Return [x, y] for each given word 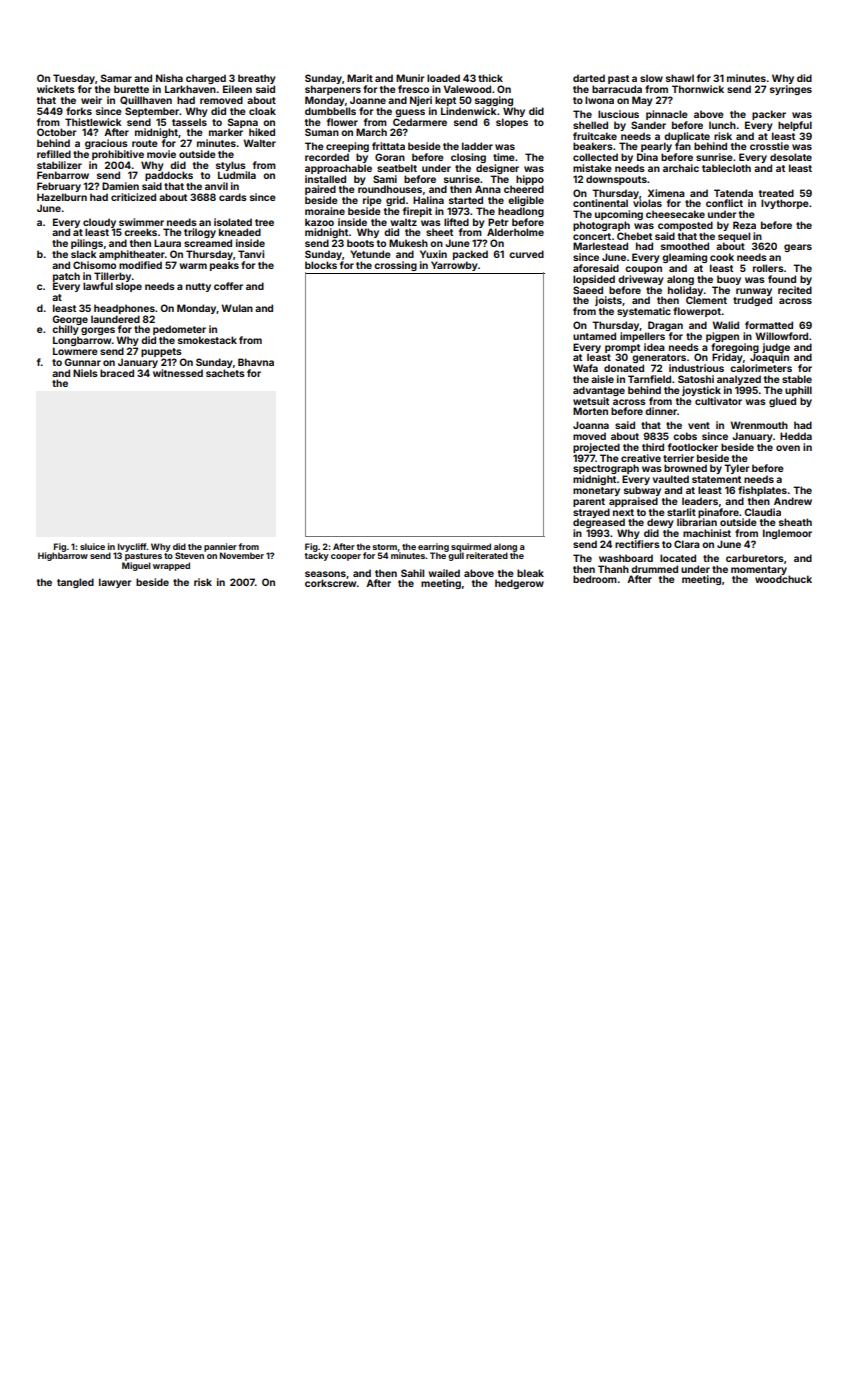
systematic [644, 312]
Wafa [585, 368]
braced [117, 373]
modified [140, 265]
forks [79, 111]
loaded [443, 78]
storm [384, 547]
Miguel [136, 566]
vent [699, 425]
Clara [687, 544]
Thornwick [698, 89]
